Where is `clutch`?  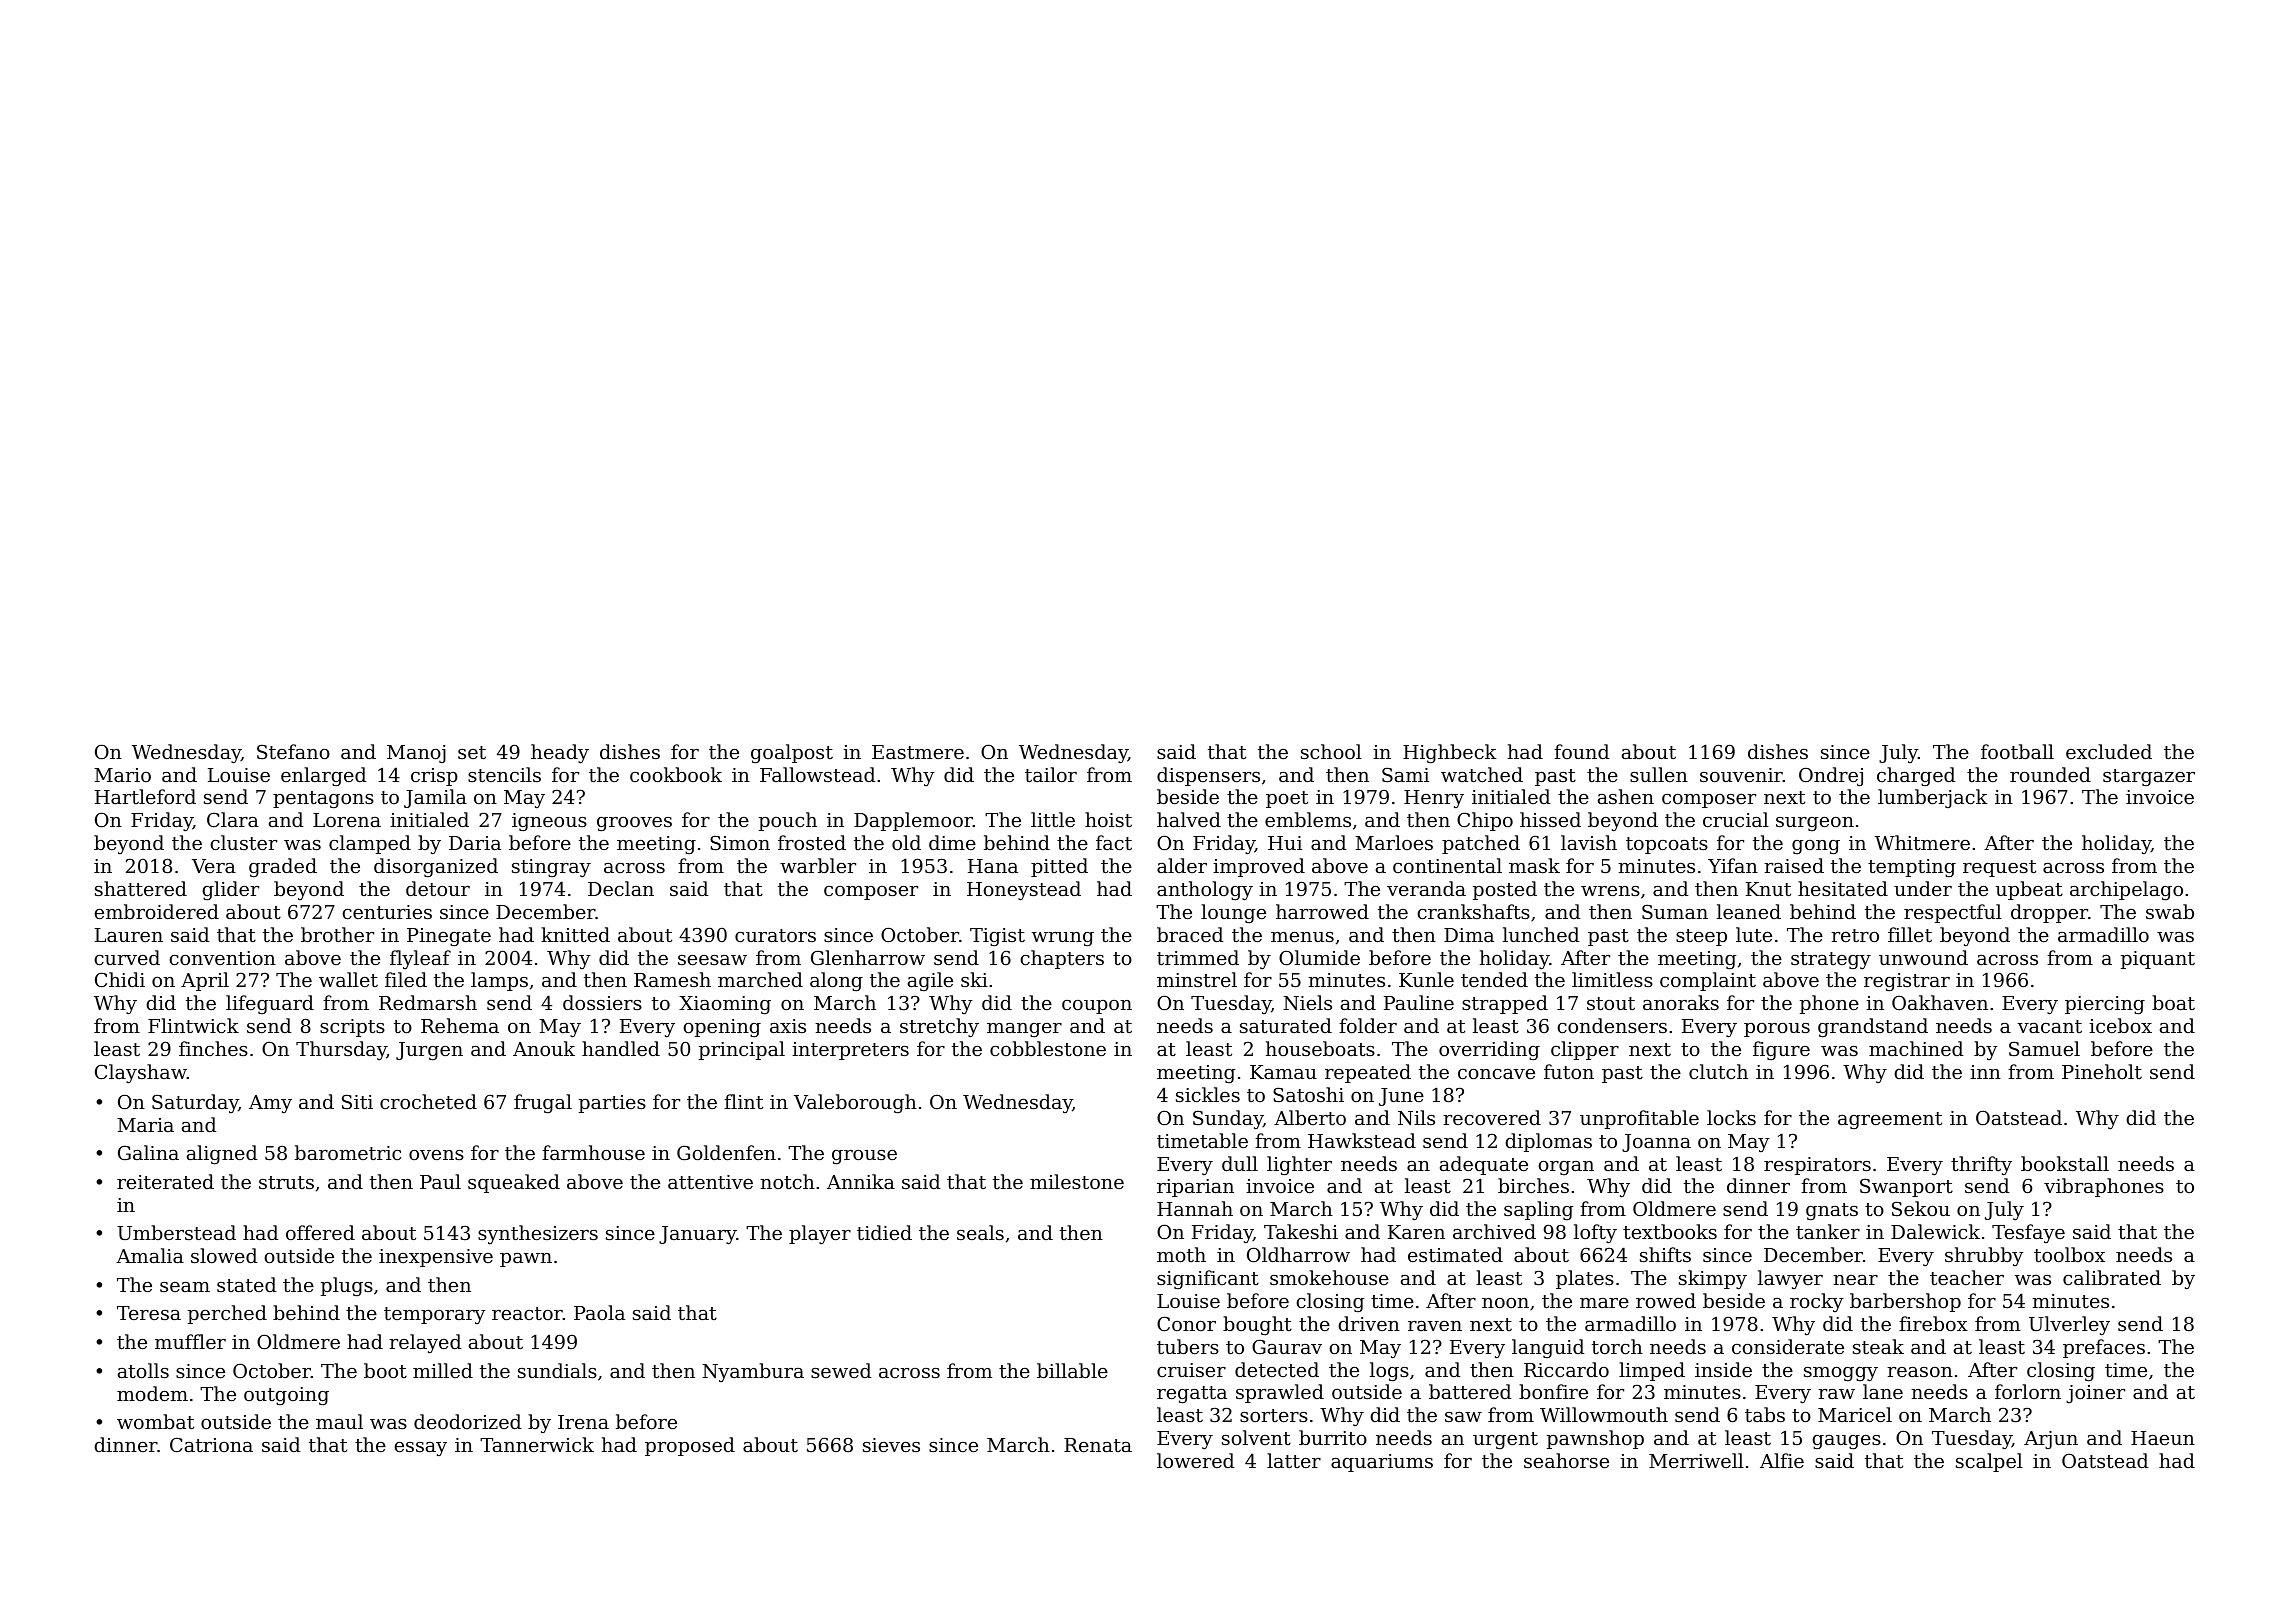
clutch is located at coordinates (1718, 1071).
